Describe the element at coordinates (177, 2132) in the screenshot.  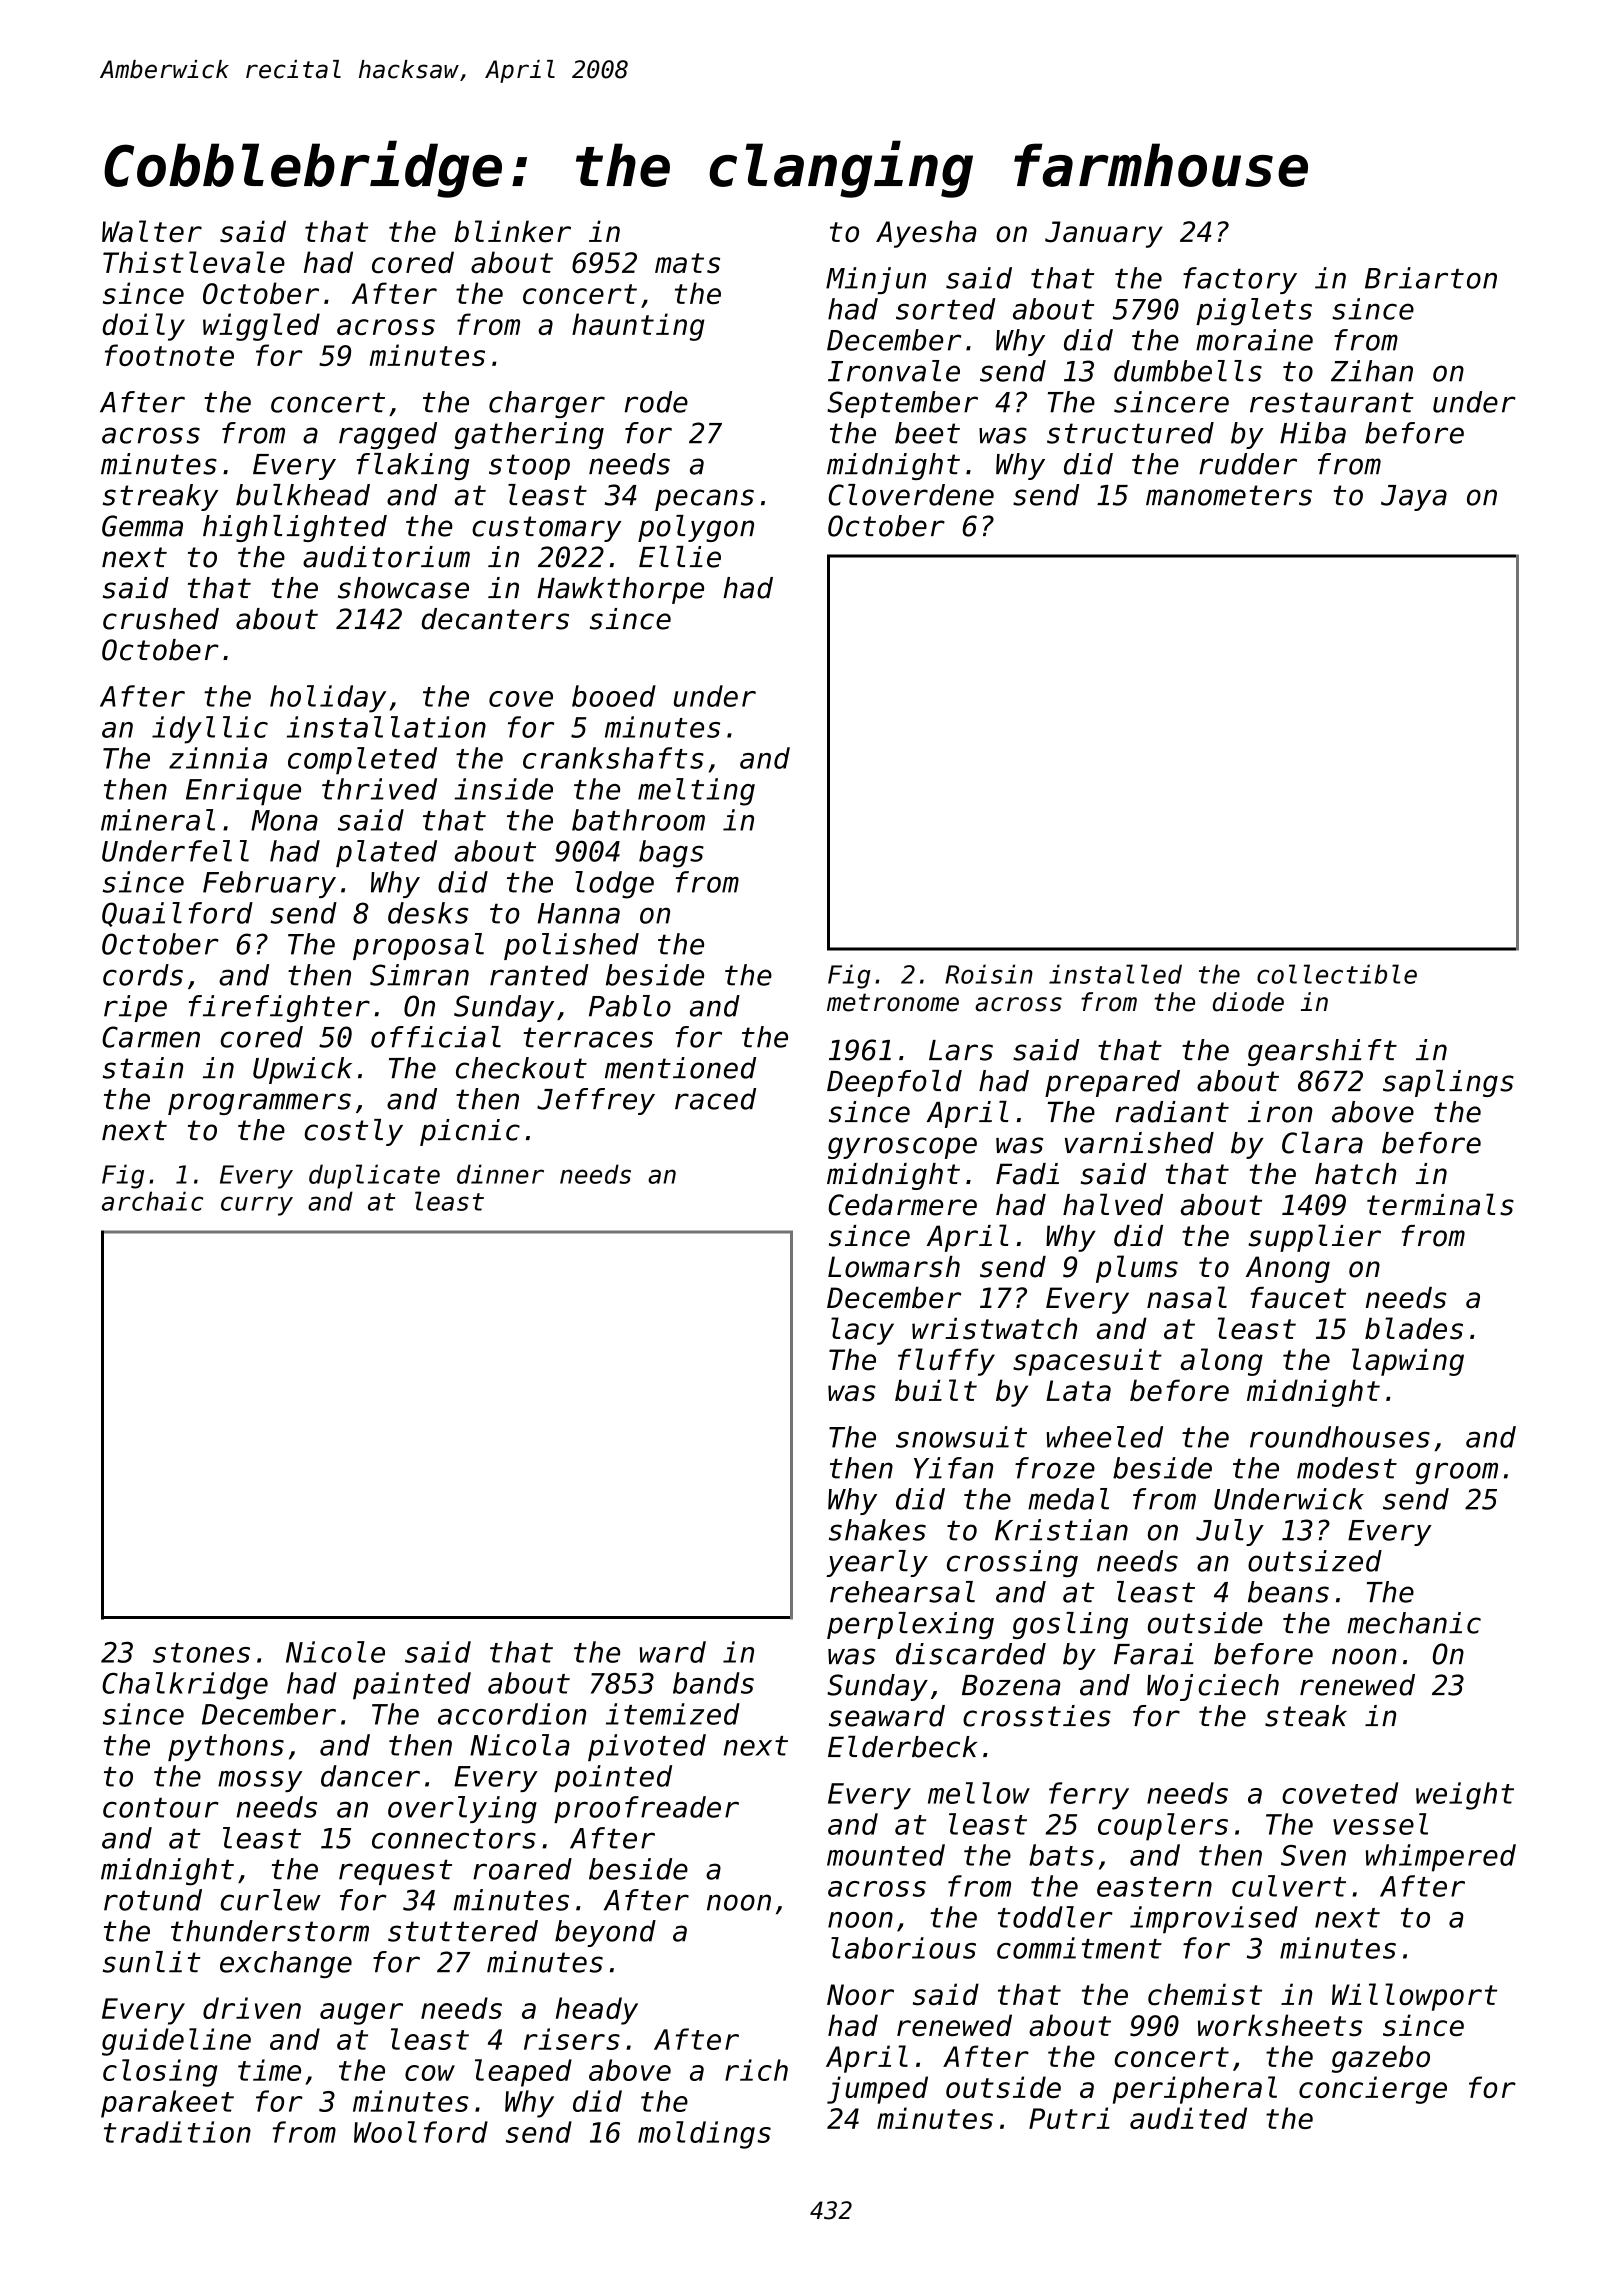
I see `tradition` at that location.
